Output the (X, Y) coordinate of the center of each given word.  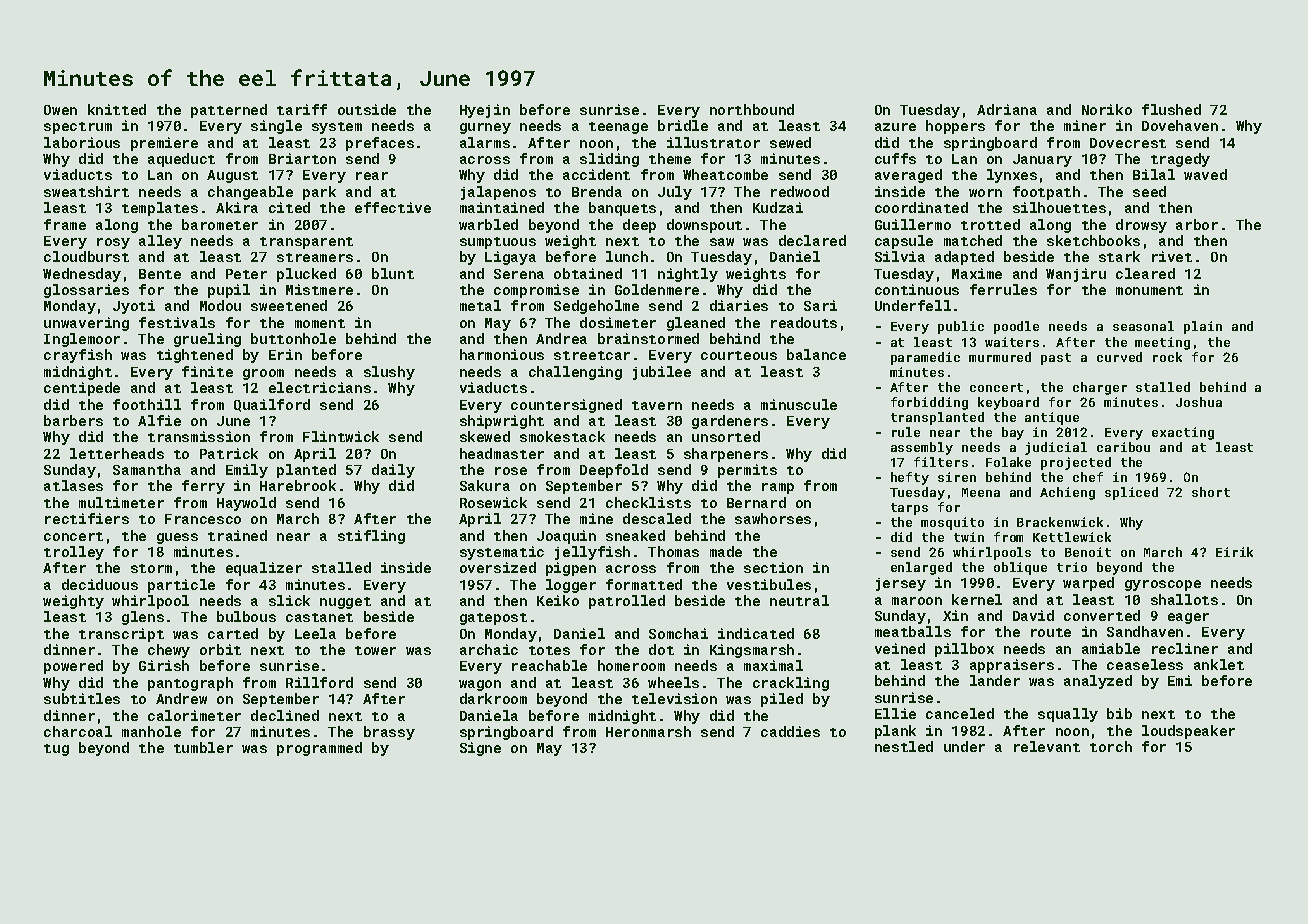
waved (1205, 174)
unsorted (726, 436)
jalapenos (498, 193)
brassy (389, 733)
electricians (320, 387)
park (319, 193)
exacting (1183, 433)
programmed (319, 749)
